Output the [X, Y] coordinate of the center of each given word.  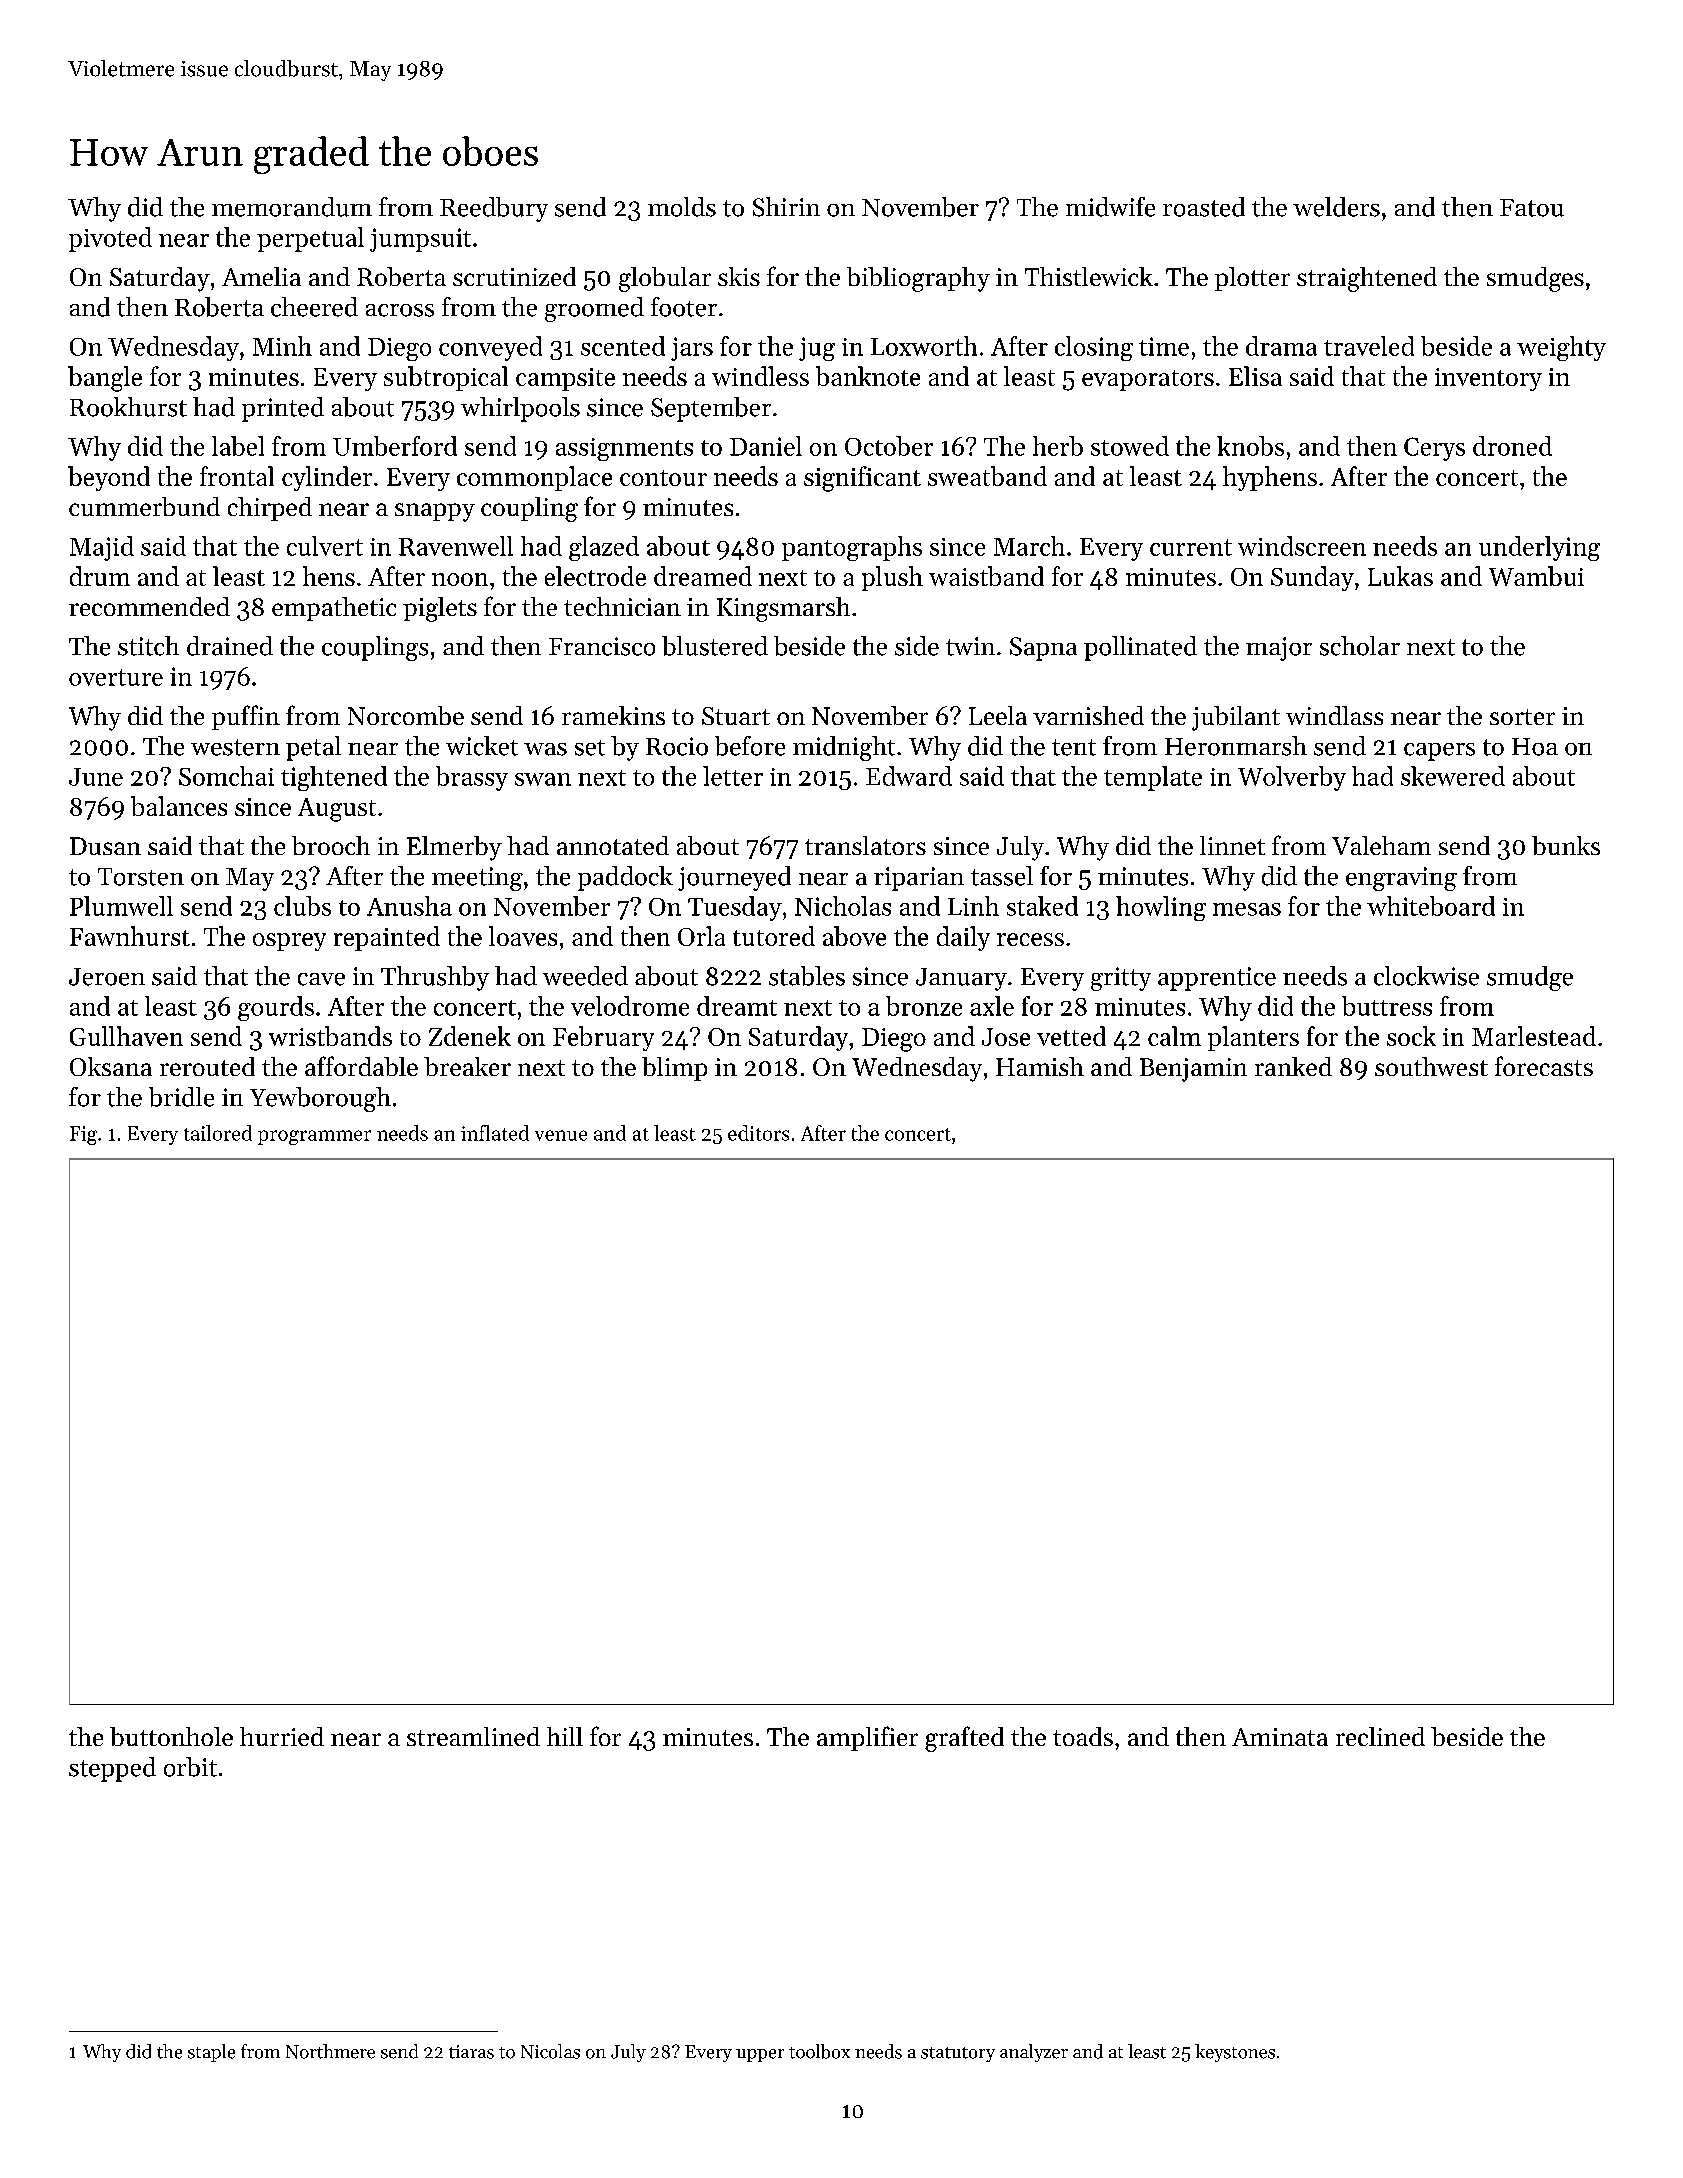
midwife [1110, 207]
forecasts [1544, 1066]
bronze [924, 1006]
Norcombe [406, 715]
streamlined [473, 1736]
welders [1336, 207]
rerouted [207, 1066]
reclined [1380, 1736]
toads [1083, 1736]
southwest [1431, 1066]
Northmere [330, 2051]
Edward [909, 776]
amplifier [867, 1738]
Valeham [1381, 845]
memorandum [292, 207]
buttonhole [171, 1736]
